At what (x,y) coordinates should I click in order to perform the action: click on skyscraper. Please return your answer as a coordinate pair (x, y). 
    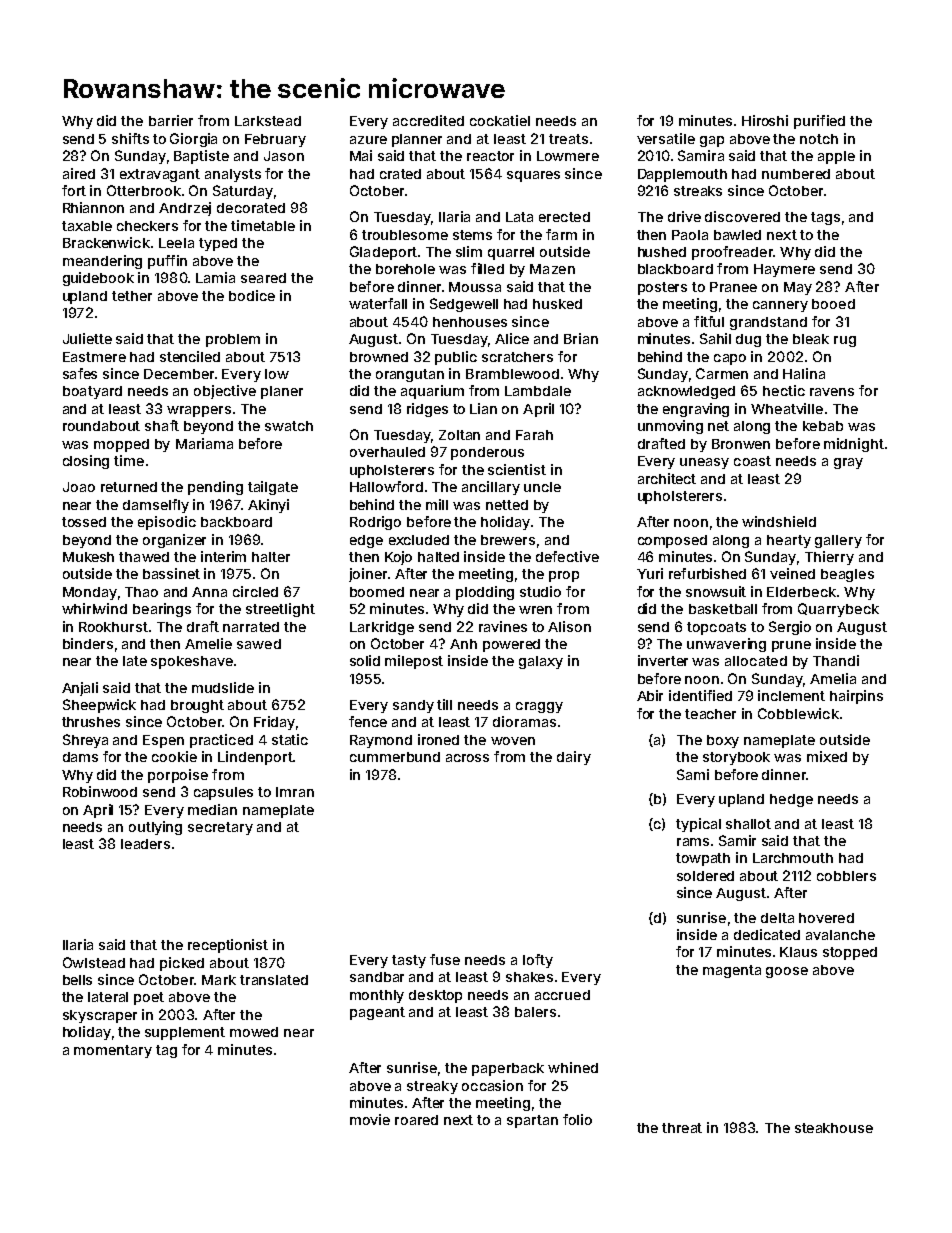
    Looking at the image, I should click on (100, 1016).
